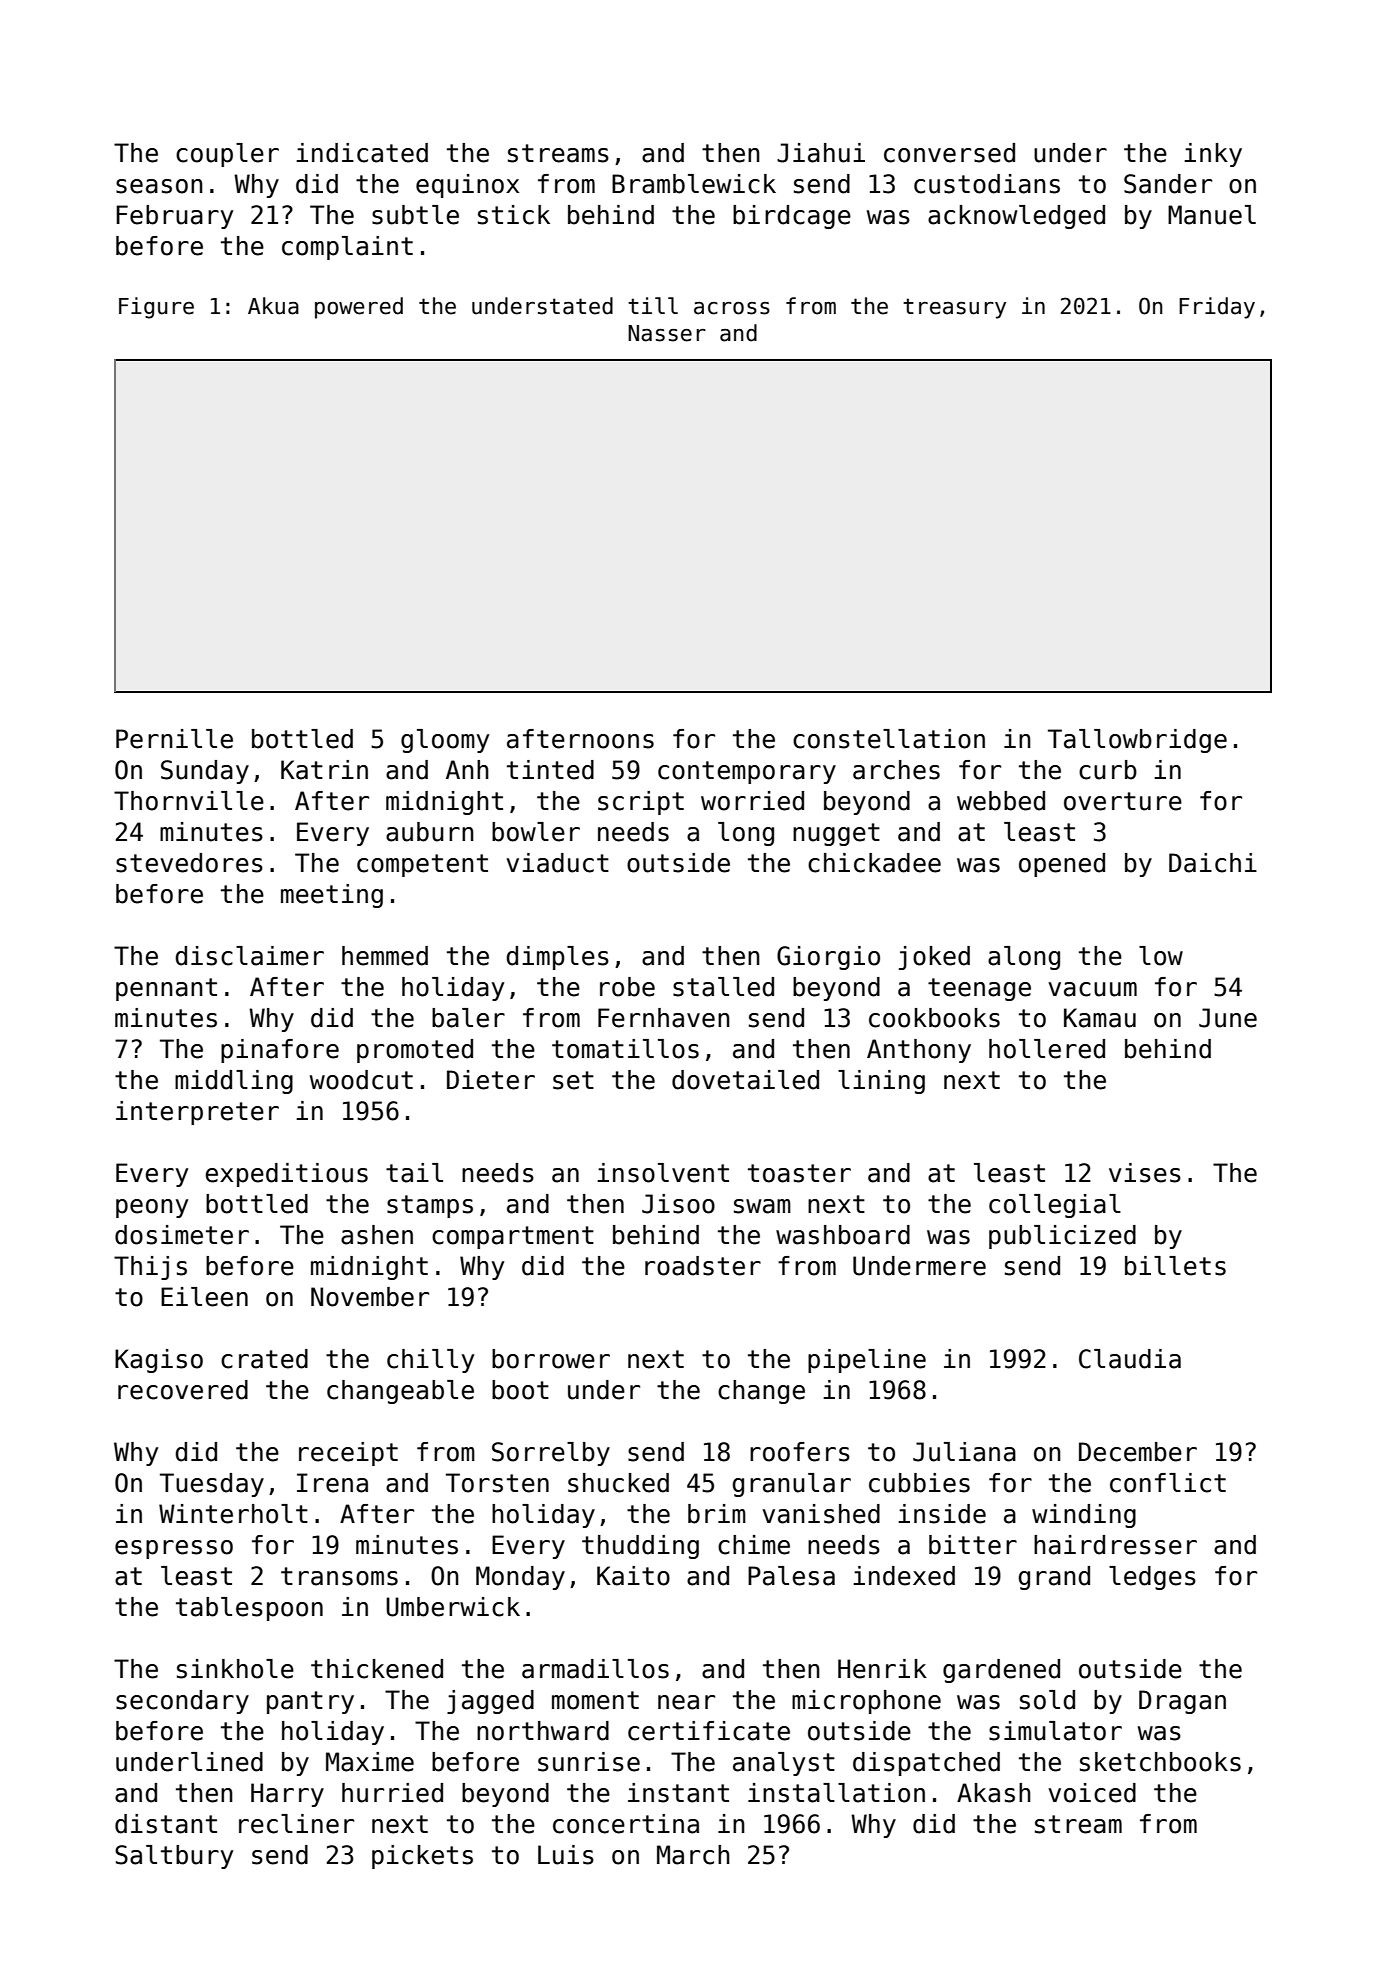  Describe the element at coordinates (359, 308) in the page. I see `powered` at that location.
